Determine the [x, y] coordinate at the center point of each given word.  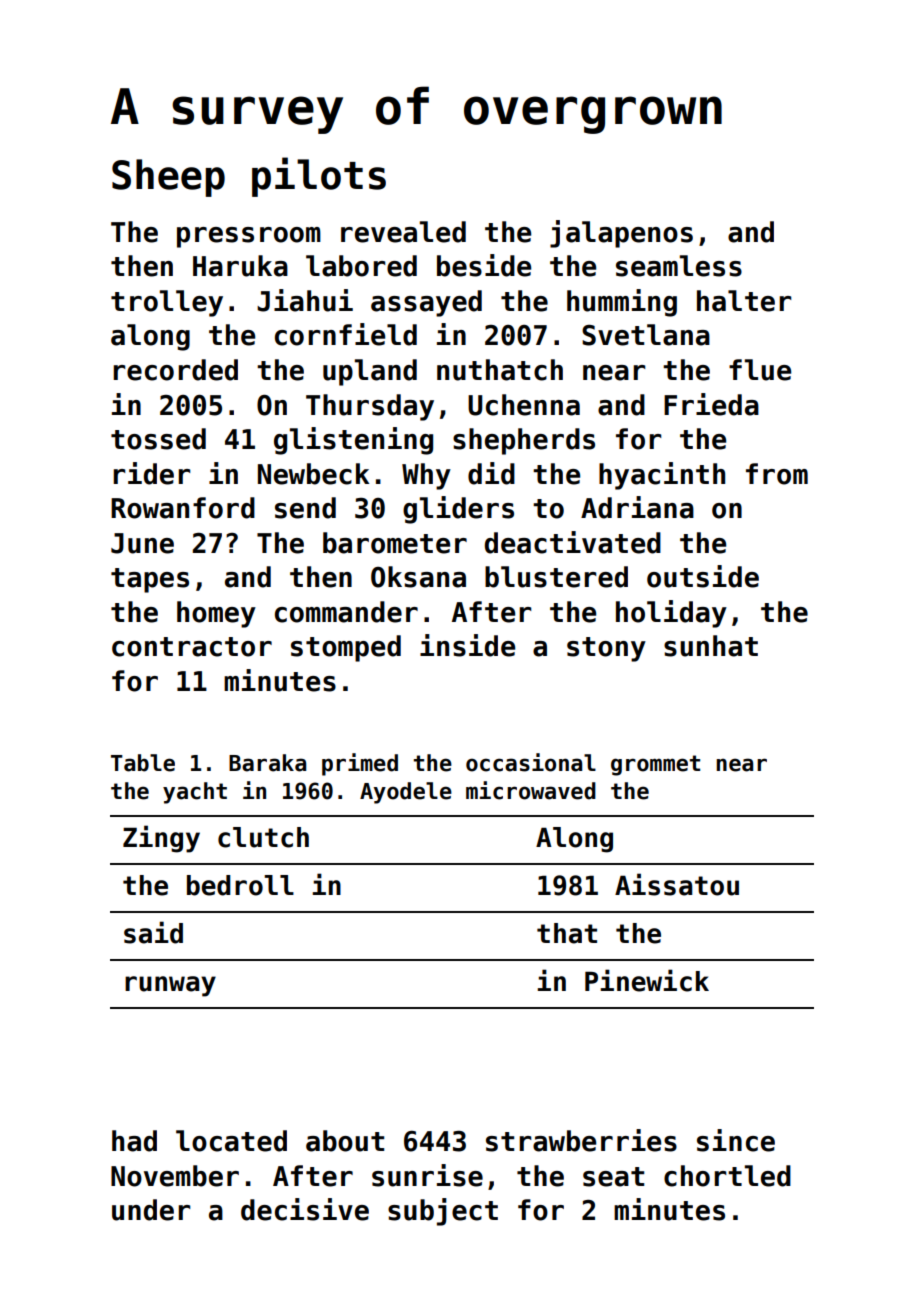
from [777, 474]
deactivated [573, 542]
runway [170, 986]
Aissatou [677, 884]
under [151, 1210]
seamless [679, 266]
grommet [655, 765]
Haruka [240, 266]
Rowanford [183, 508]
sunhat [711, 646]
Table [143, 763]
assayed [426, 303]
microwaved [531, 790]
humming [622, 303]
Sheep [168, 178]
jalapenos [621, 234]
